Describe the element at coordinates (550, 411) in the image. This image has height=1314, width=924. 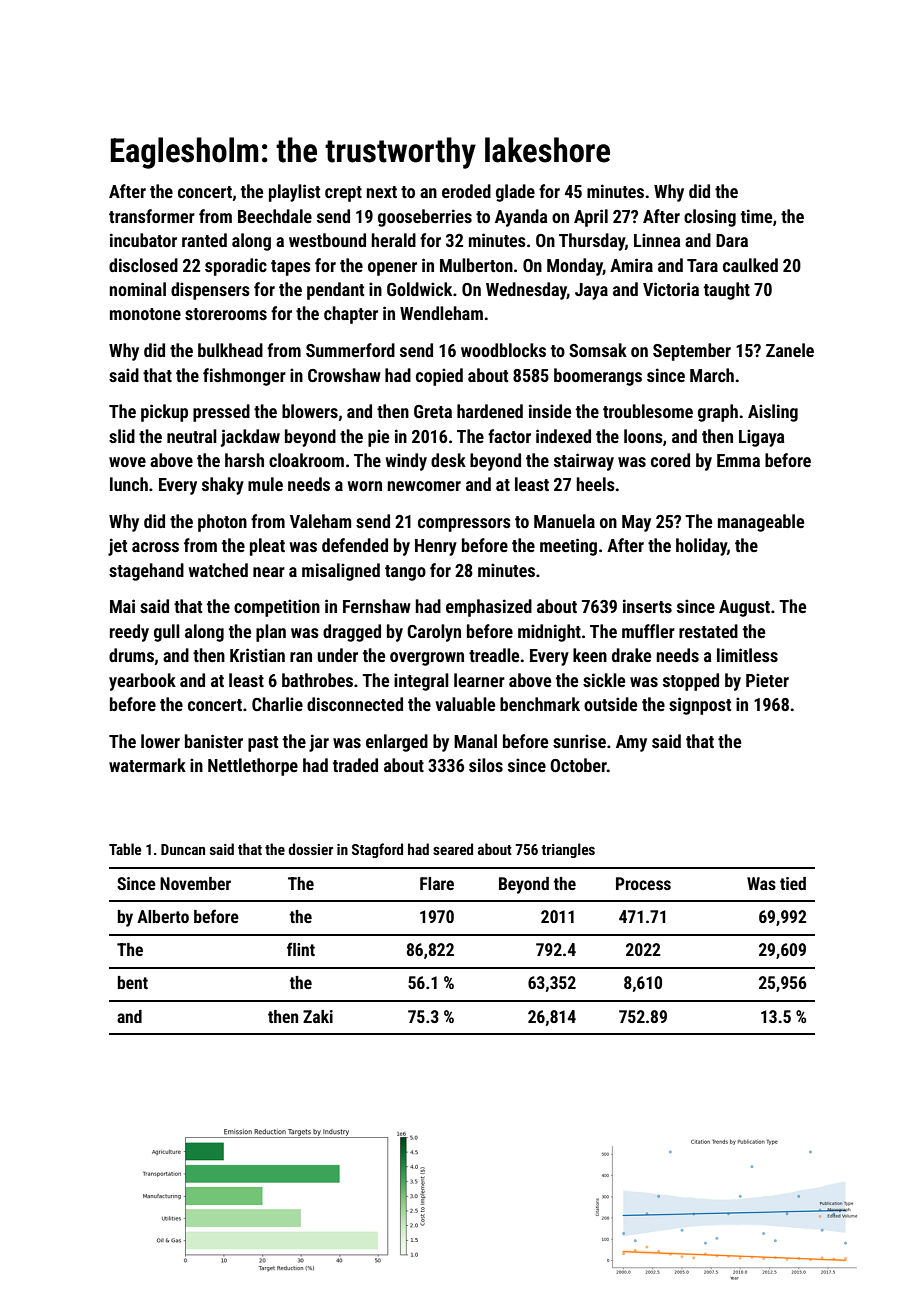
I see `inside` at that location.
